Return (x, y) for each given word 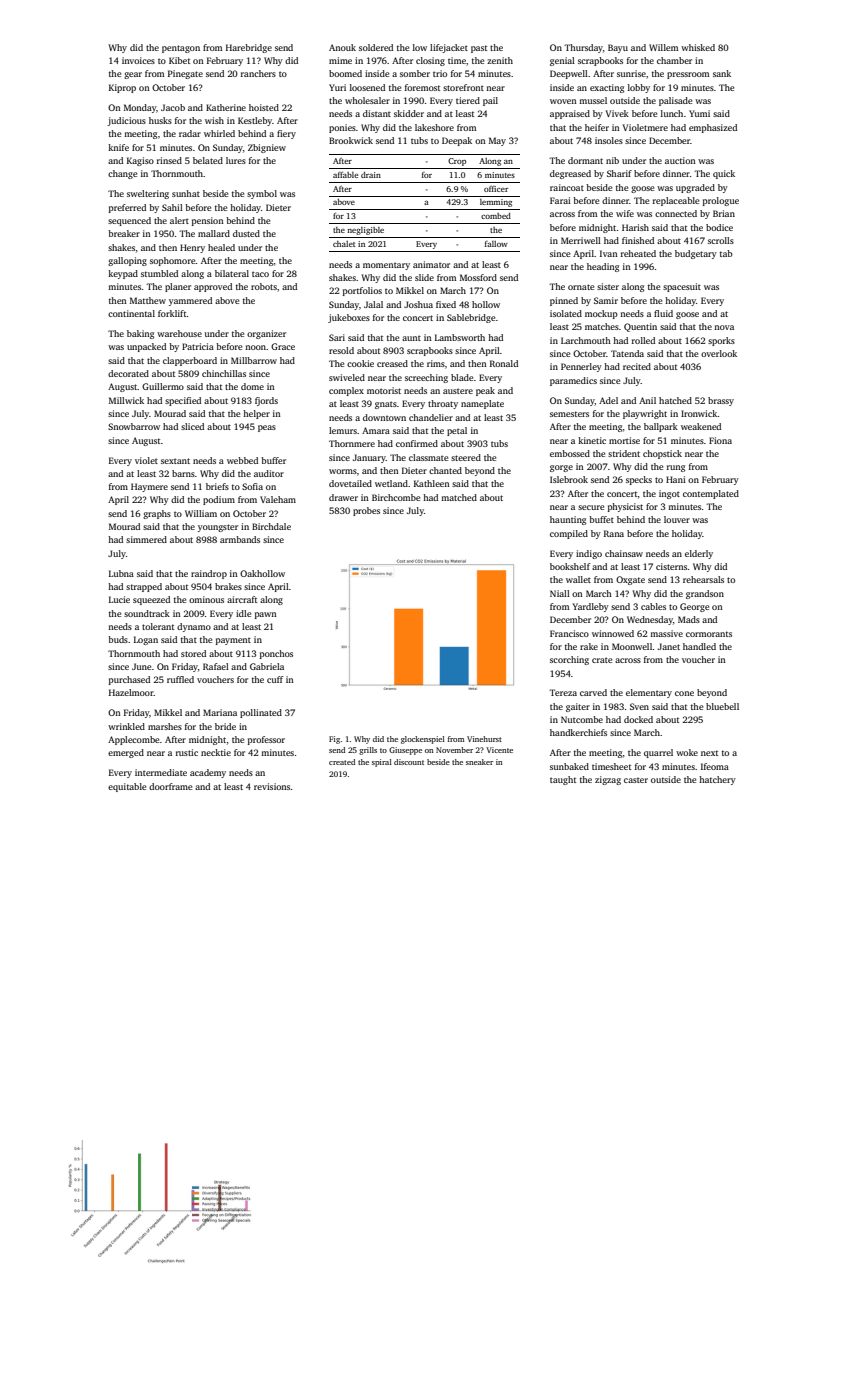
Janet (669, 646)
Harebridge (249, 48)
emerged (126, 753)
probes (366, 511)
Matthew (148, 300)
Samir (606, 300)
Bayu (618, 48)
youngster (218, 528)
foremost (422, 87)
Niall (560, 593)
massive (666, 633)
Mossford (478, 277)
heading (603, 267)
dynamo (194, 627)
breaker (124, 233)
